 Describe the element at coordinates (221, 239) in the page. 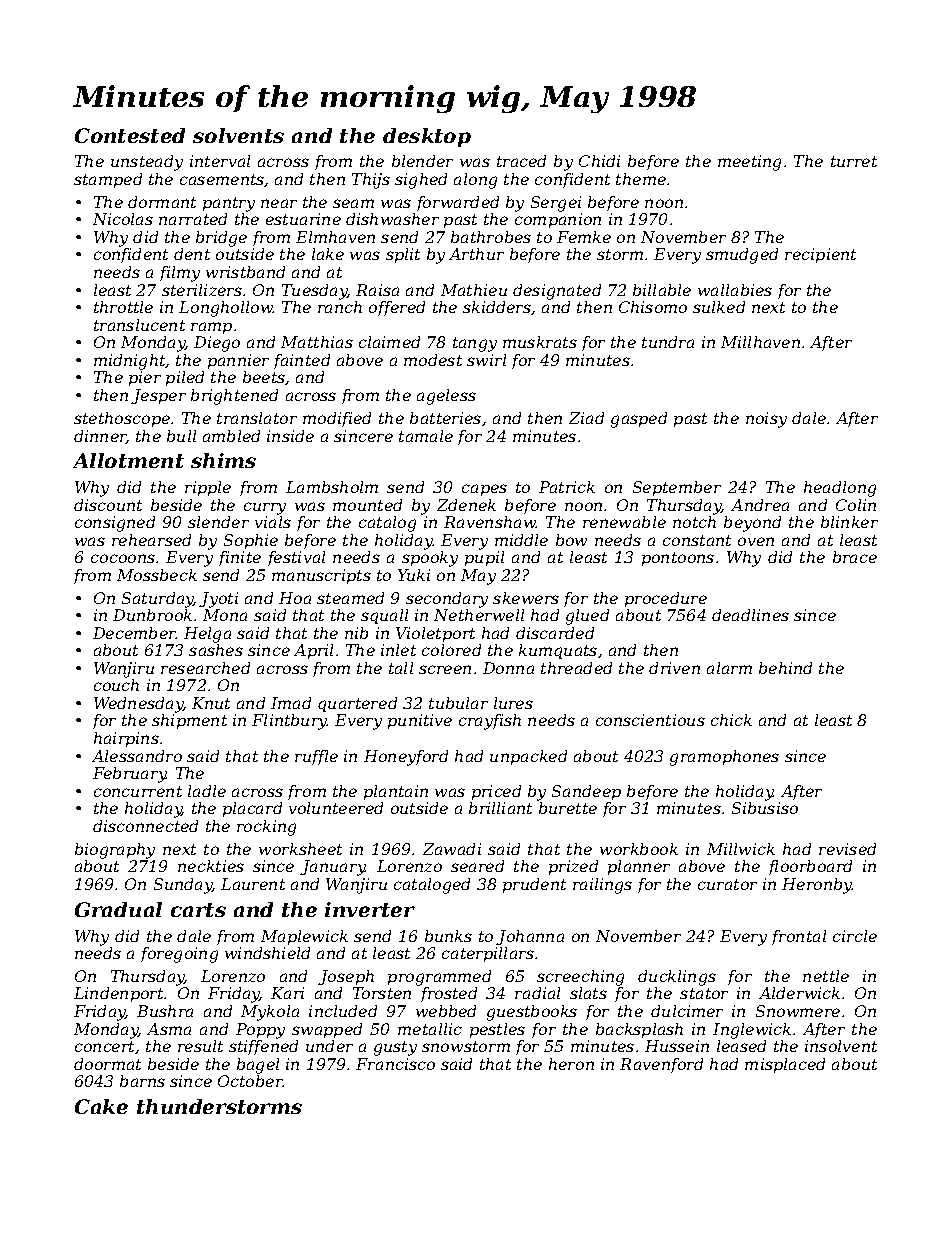

I see `bridge` at that location.
